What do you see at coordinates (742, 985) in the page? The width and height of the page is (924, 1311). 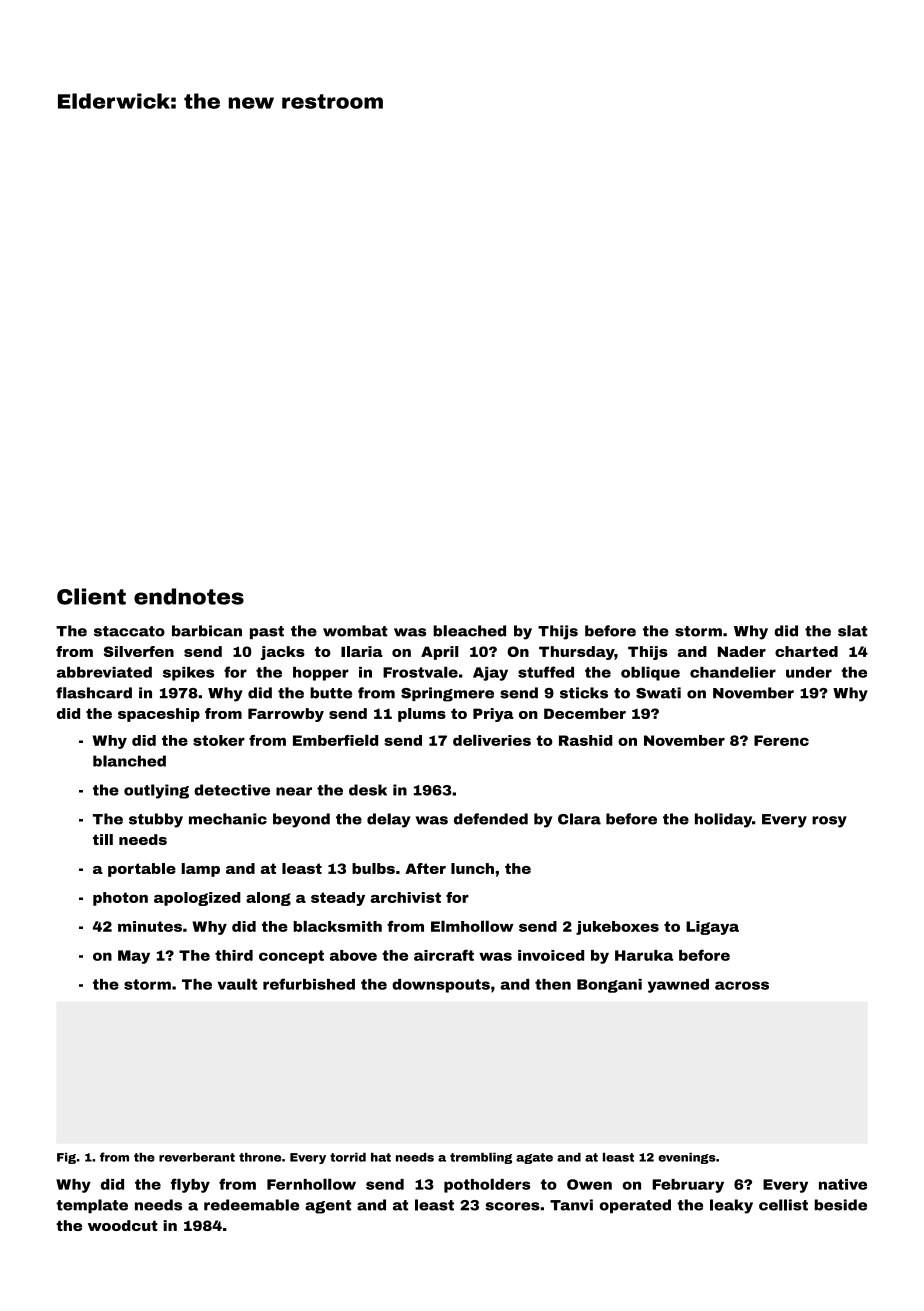 I see `across` at bounding box center [742, 985].
